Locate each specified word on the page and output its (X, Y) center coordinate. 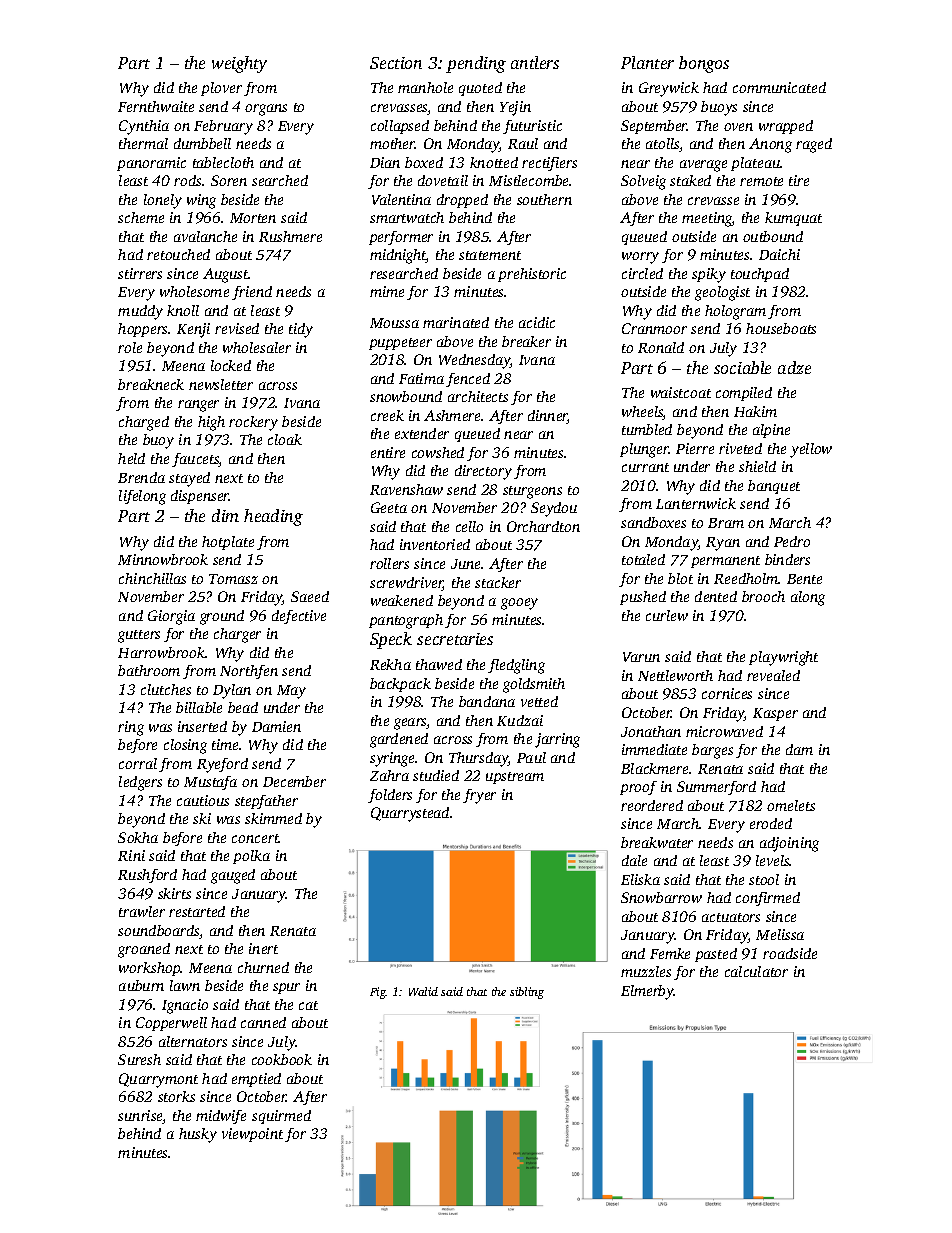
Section (396, 63)
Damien (276, 726)
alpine (771, 431)
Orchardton (543, 526)
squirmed (281, 1117)
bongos (704, 64)
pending (476, 64)
